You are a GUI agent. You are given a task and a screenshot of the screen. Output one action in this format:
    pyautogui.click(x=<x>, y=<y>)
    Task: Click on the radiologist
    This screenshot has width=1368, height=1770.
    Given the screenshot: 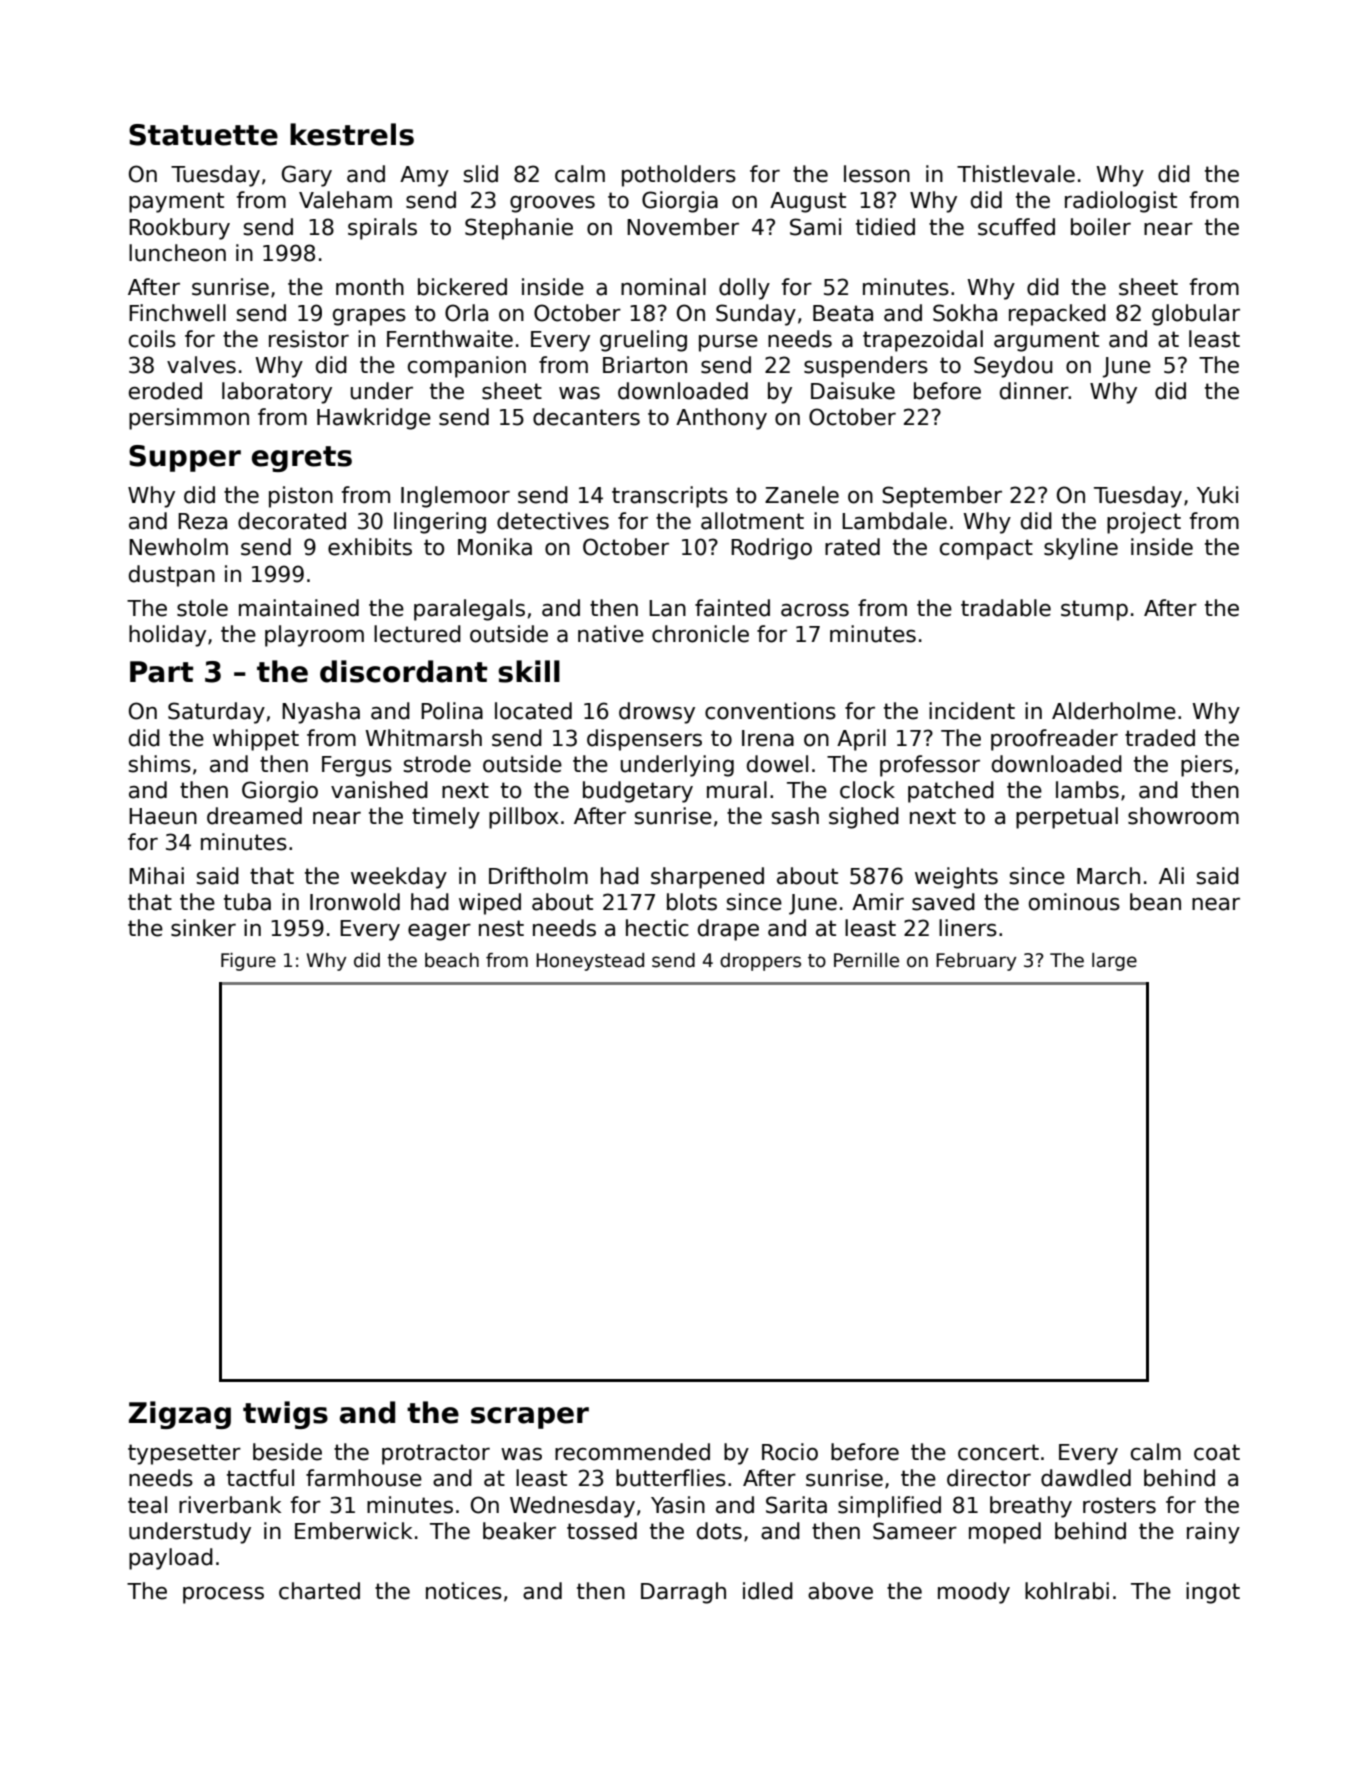 What is the action you would take?
    pyautogui.click(x=1121, y=202)
